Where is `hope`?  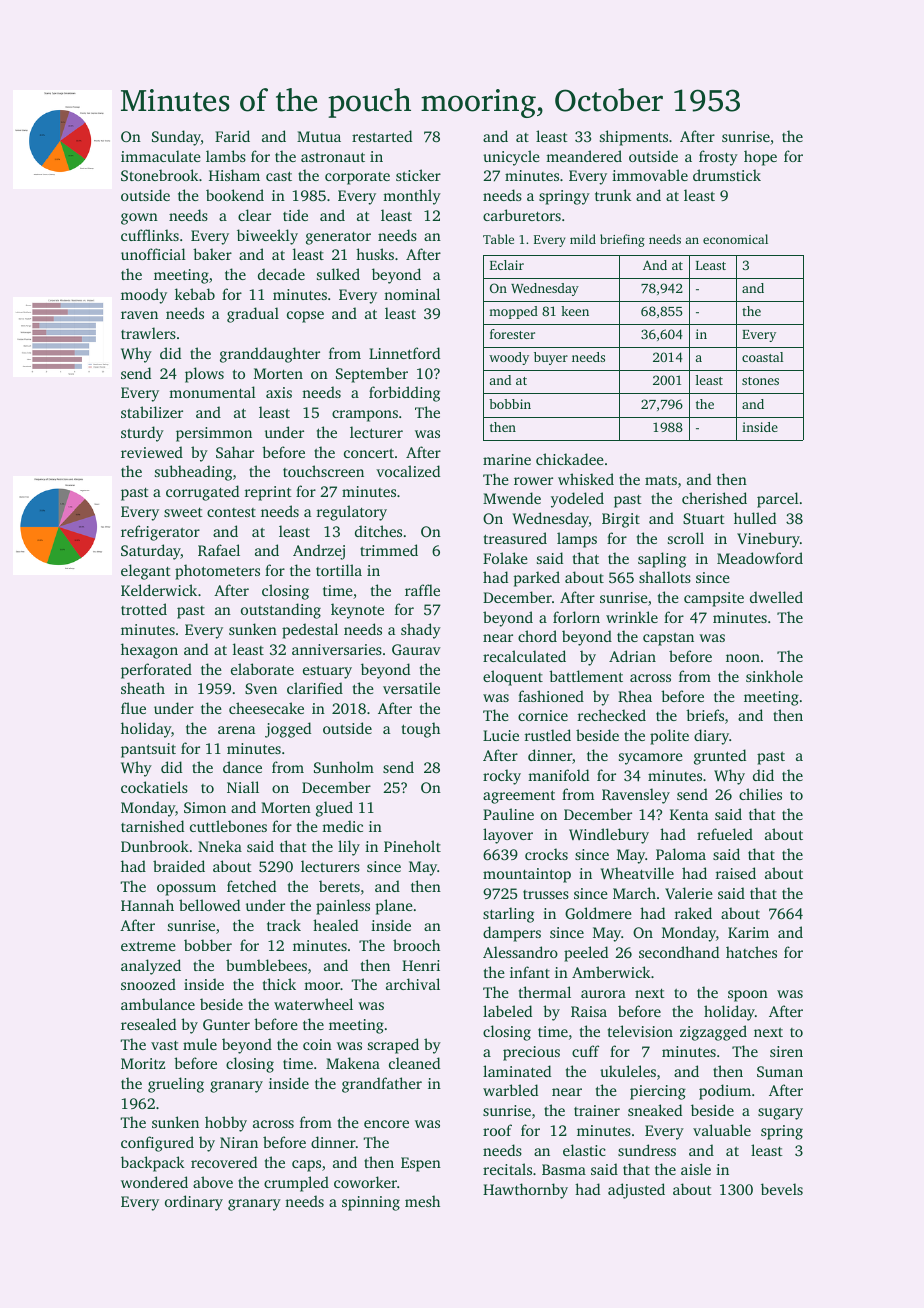
hope is located at coordinates (760, 158).
